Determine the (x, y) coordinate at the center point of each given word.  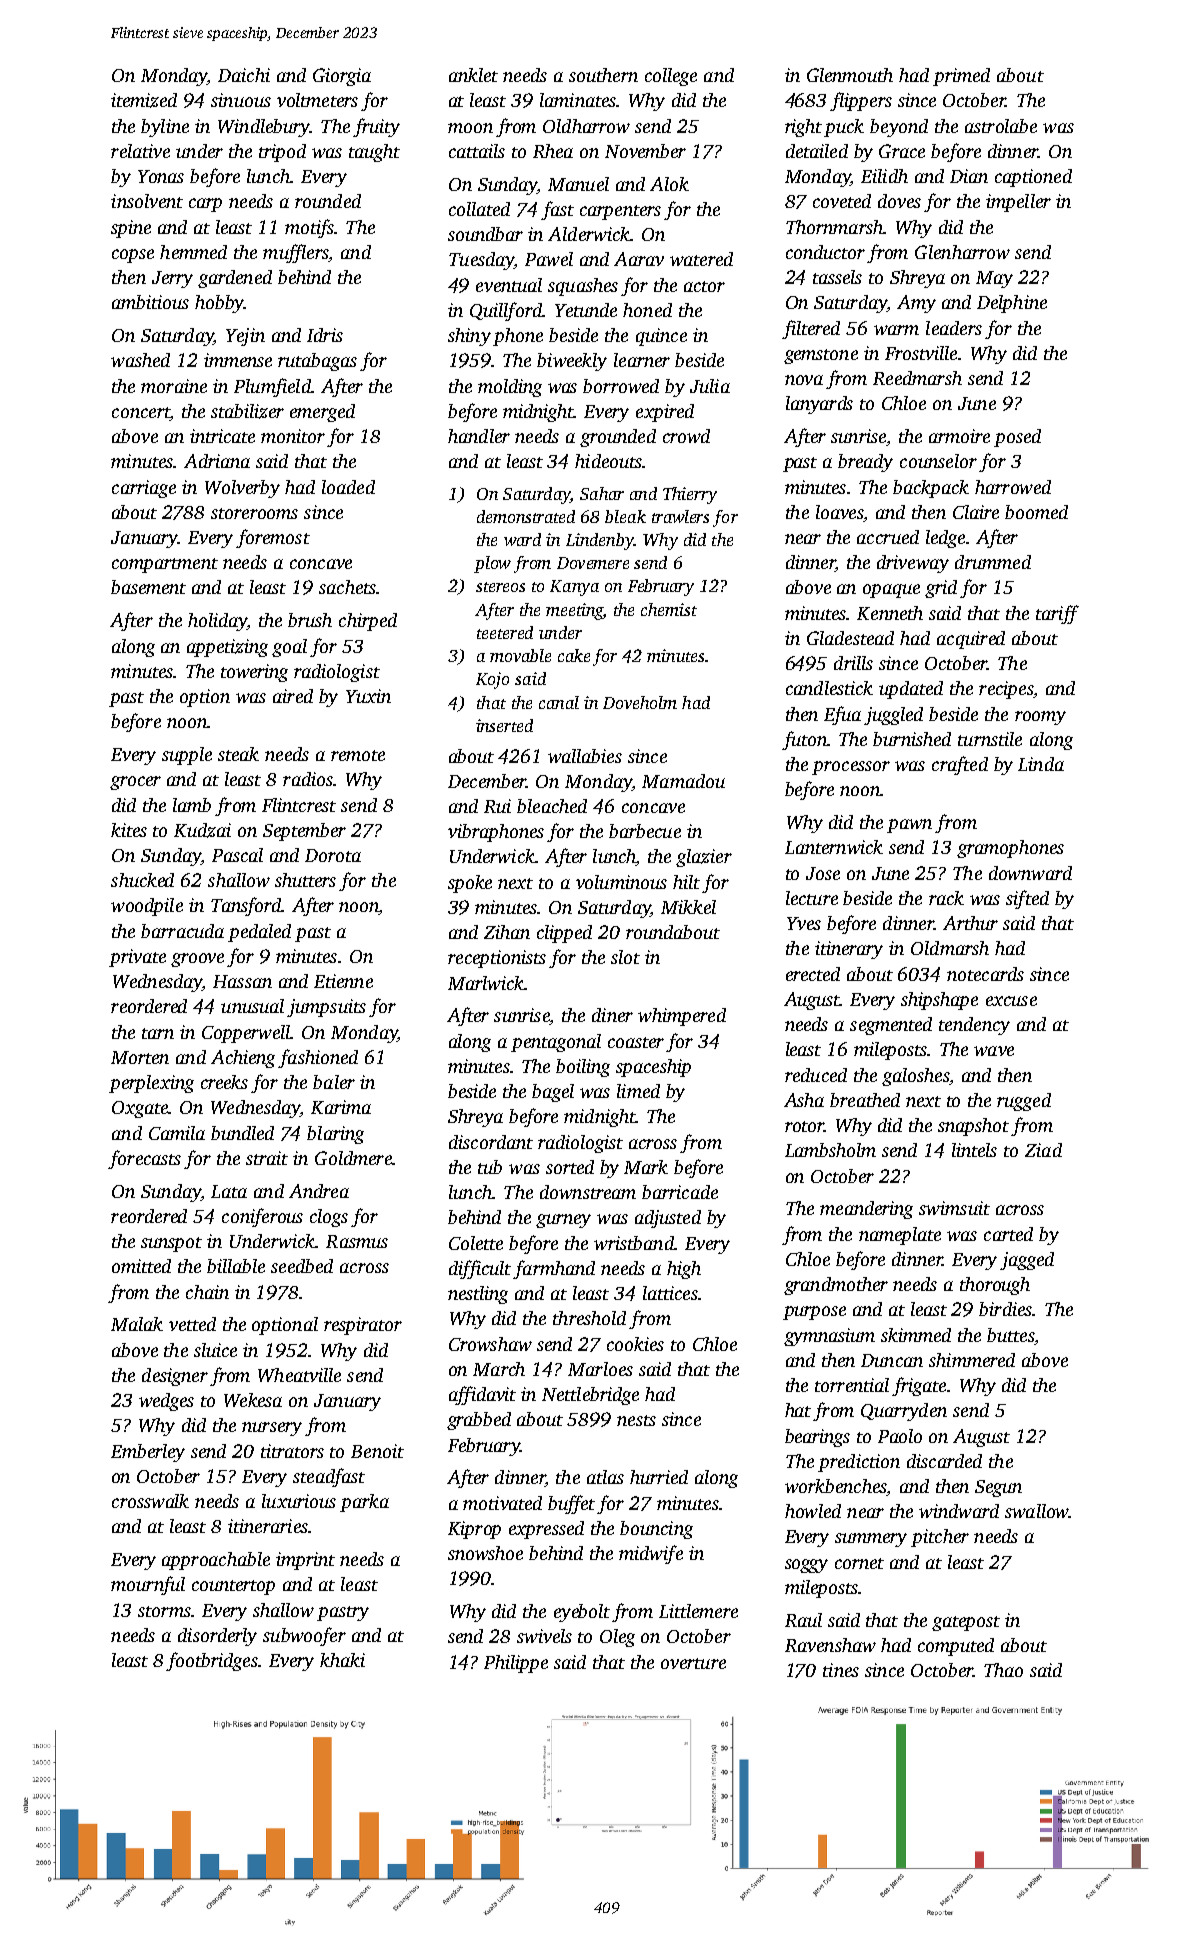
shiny (469, 337)
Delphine (1012, 304)
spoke (470, 884)
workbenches (836, 1487)
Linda (1041, 764)
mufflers (295, 253)
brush (310, 620)
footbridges (212, 1661)
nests (636, 1420)
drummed (993, 562)
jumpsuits (326, 1008)
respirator (363, 1326)
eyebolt (582, 1613)
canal (559, 702)
